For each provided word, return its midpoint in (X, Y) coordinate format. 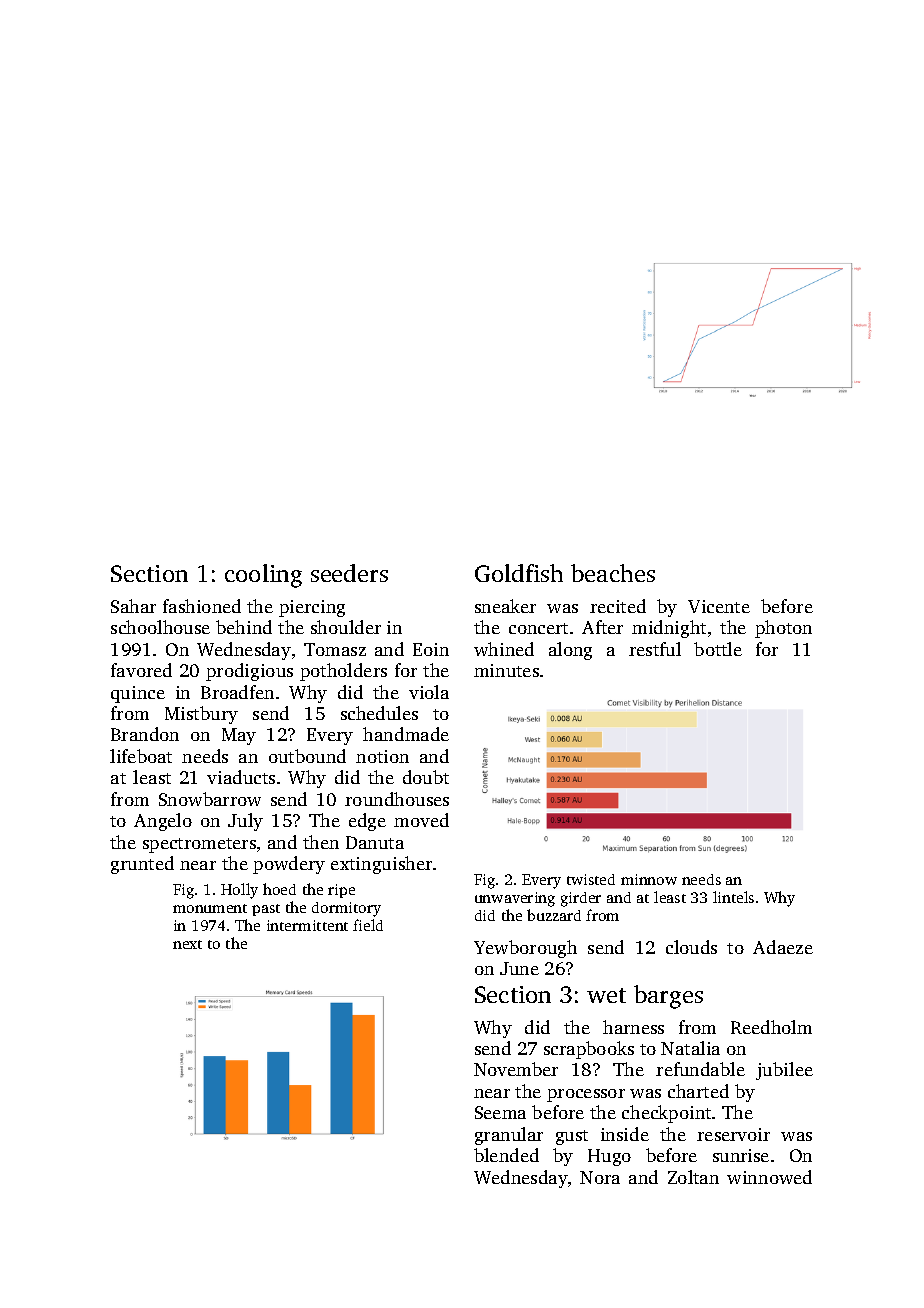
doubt (426, 777)
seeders (349, 573)
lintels (733, 897)
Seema (500, 1112)
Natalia (690, 1048)
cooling (263, 576)
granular (509, 1136)
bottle (718, 649)
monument (210, 908)
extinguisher (381, 865)
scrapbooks (589, 1050)
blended (506, 1155)
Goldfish (519, 573)
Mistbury (201, 715)
